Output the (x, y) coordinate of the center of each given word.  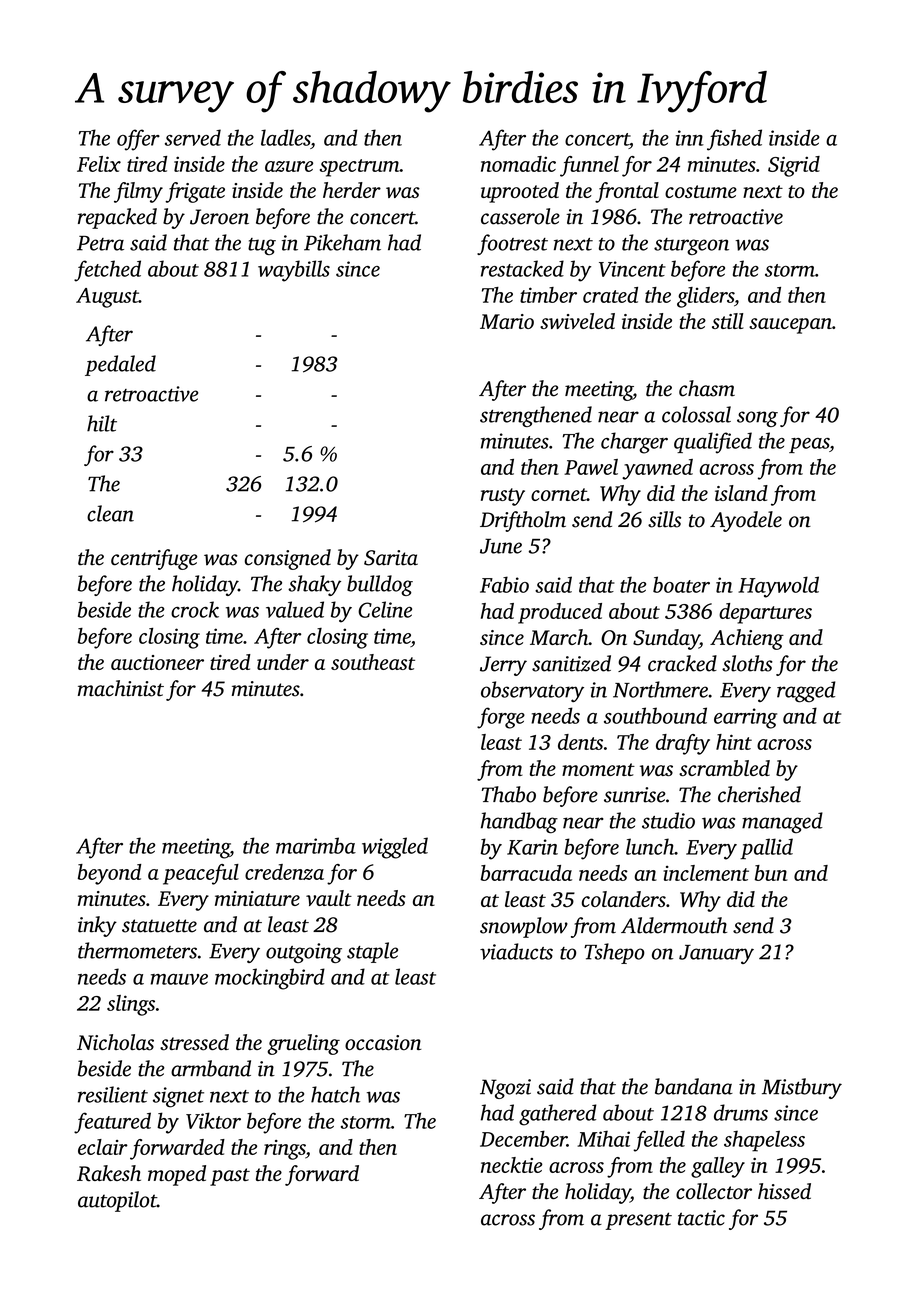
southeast (373, 662)
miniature (257, 898)
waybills (294, 271)
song (757, 419)
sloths (747, 663)
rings (285, 1150)
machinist (121, 688)
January (716, 954)
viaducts (516, 951)
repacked (117, 218)
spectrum (360, 168)
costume (701, 191)
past (230, 1177)
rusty (503, 497)
